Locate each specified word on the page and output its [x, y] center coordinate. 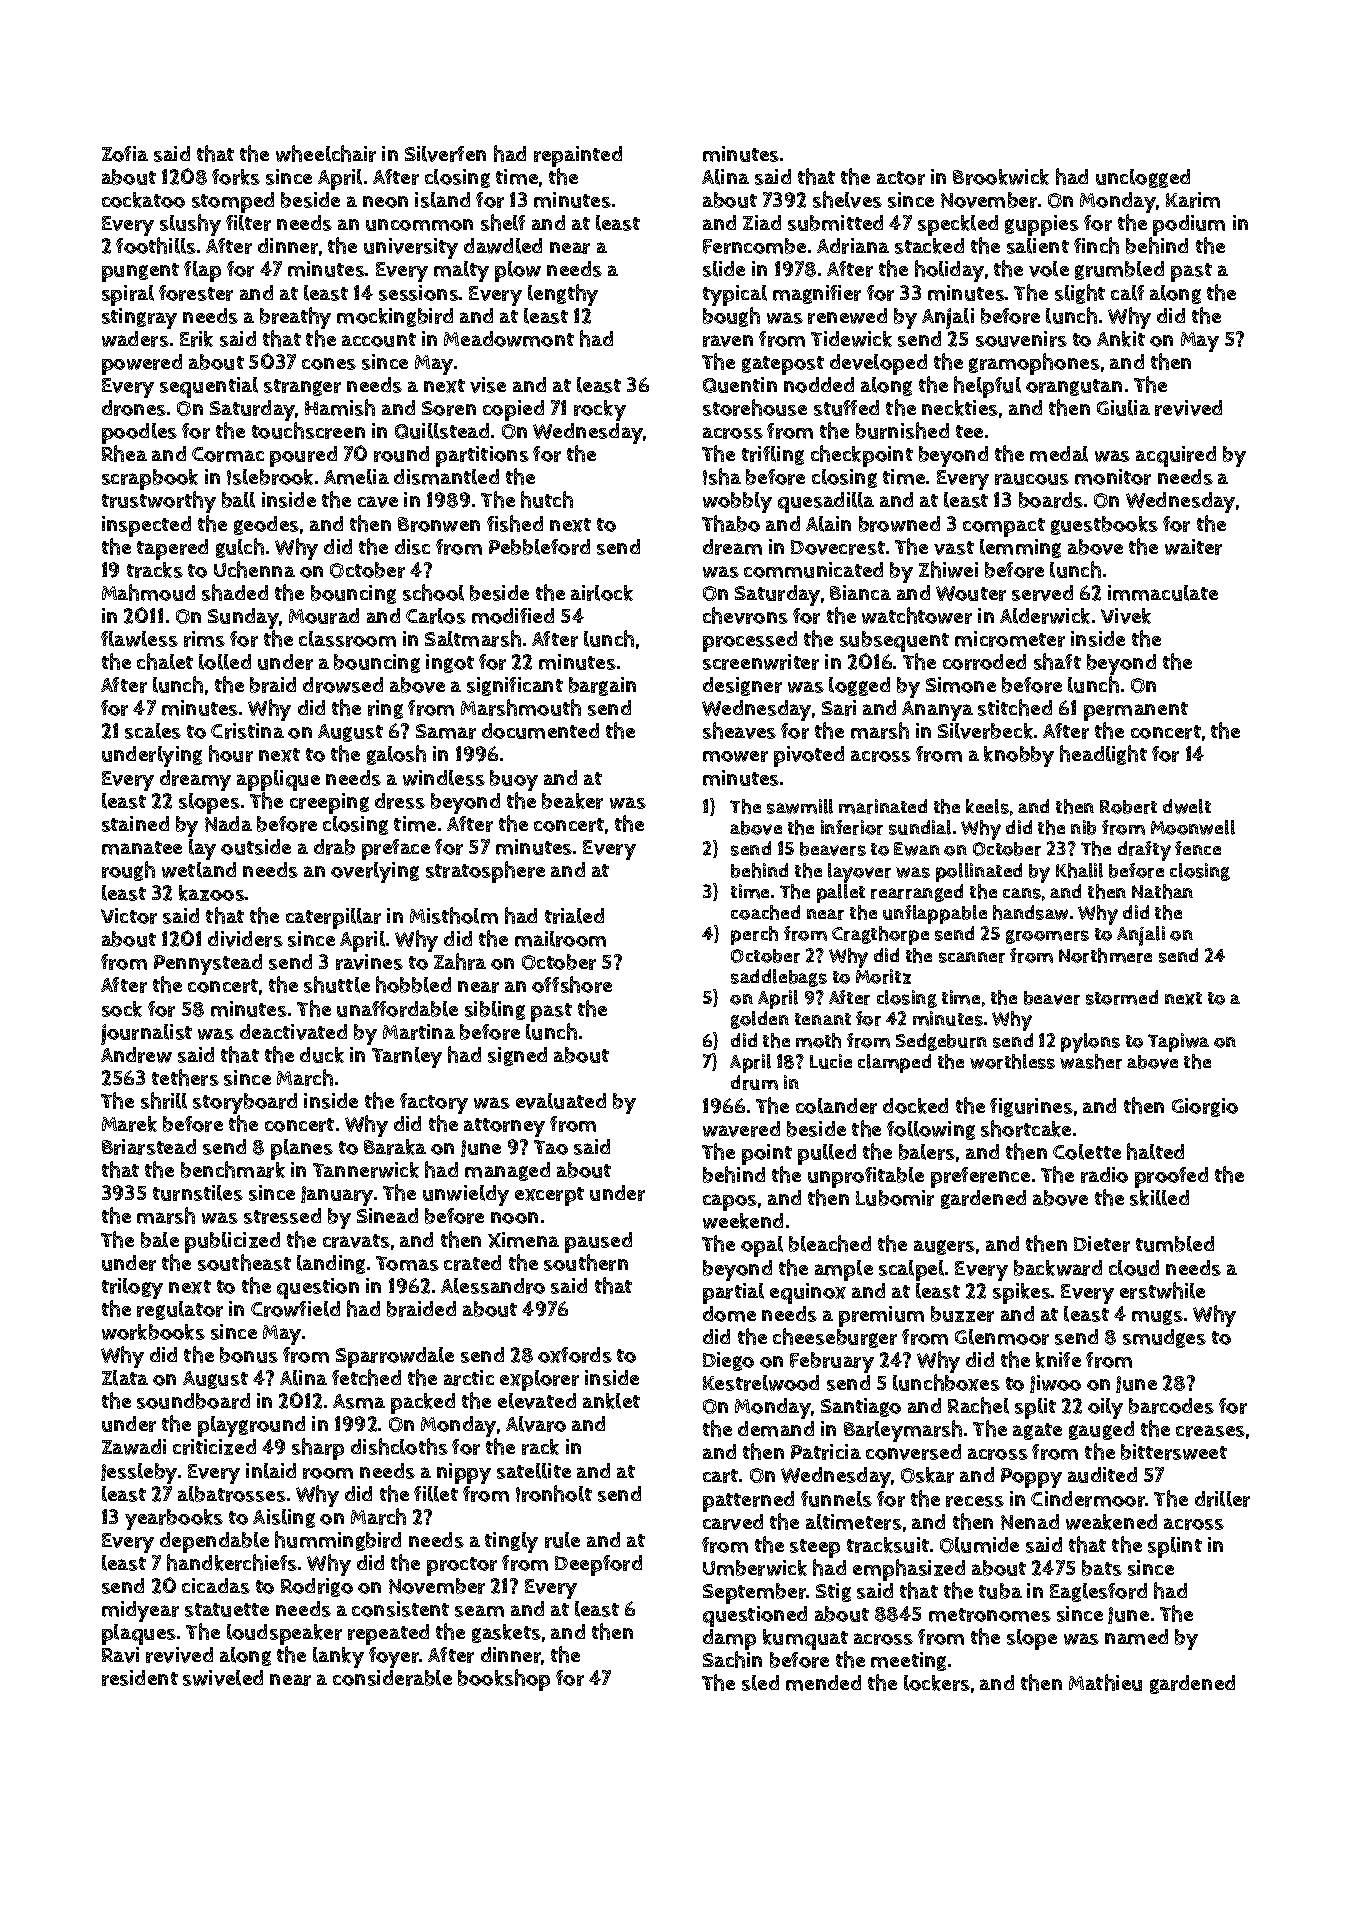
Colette [1087, 1152]
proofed [1171, 1177]
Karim [1193, 200]
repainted [578, 156]
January [337, 1196]
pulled [827, 1154]
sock [122, 1009]
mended [823, 1683]
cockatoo [143, 200]
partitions [482, 456]
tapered [172, 549]
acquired [1176, 456]
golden [760, 1020]
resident [140, 1678]
